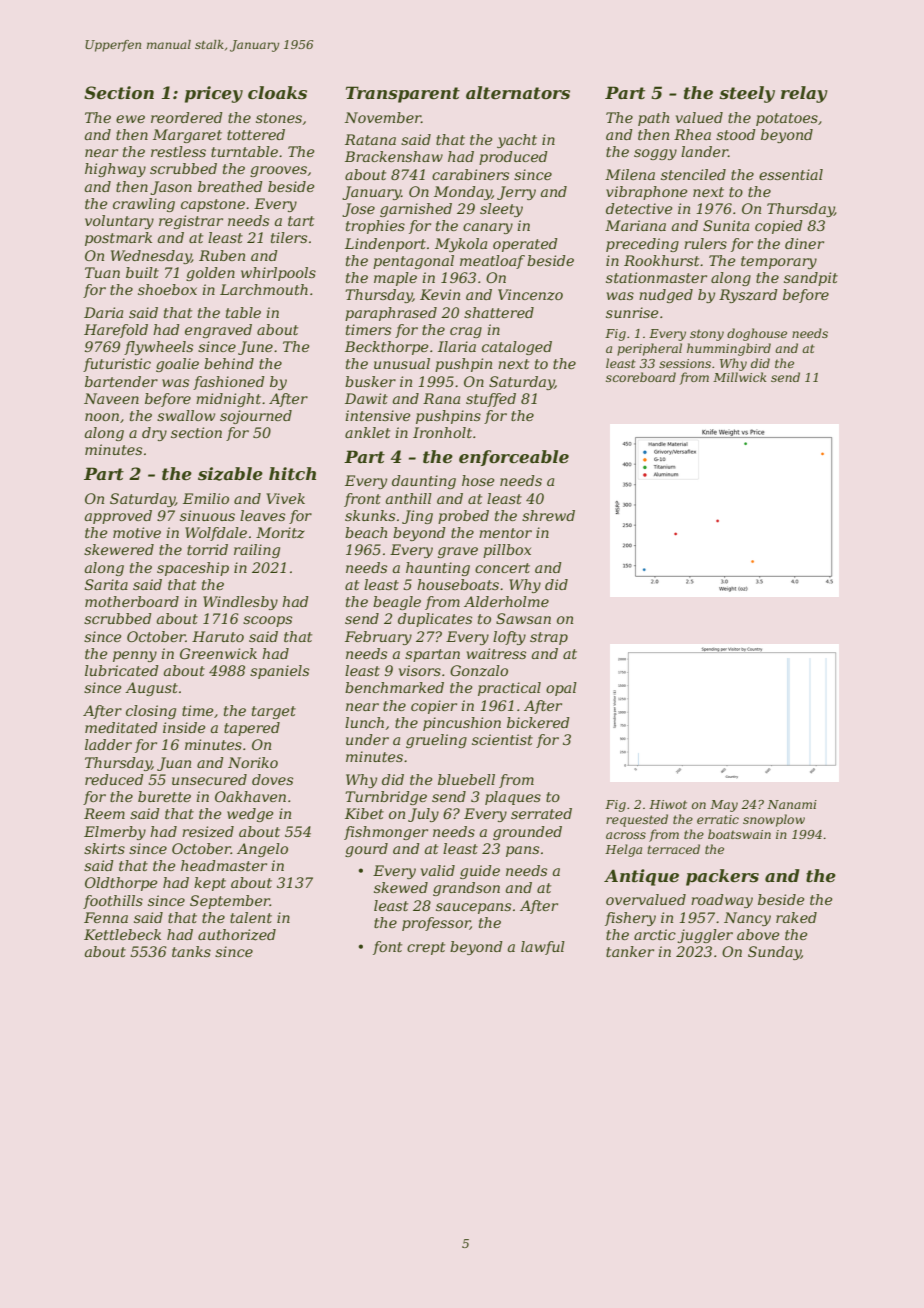  What do you see at coordinates (187, 117) in the document?
I see `reordered` at bounding box center [187, 117].
